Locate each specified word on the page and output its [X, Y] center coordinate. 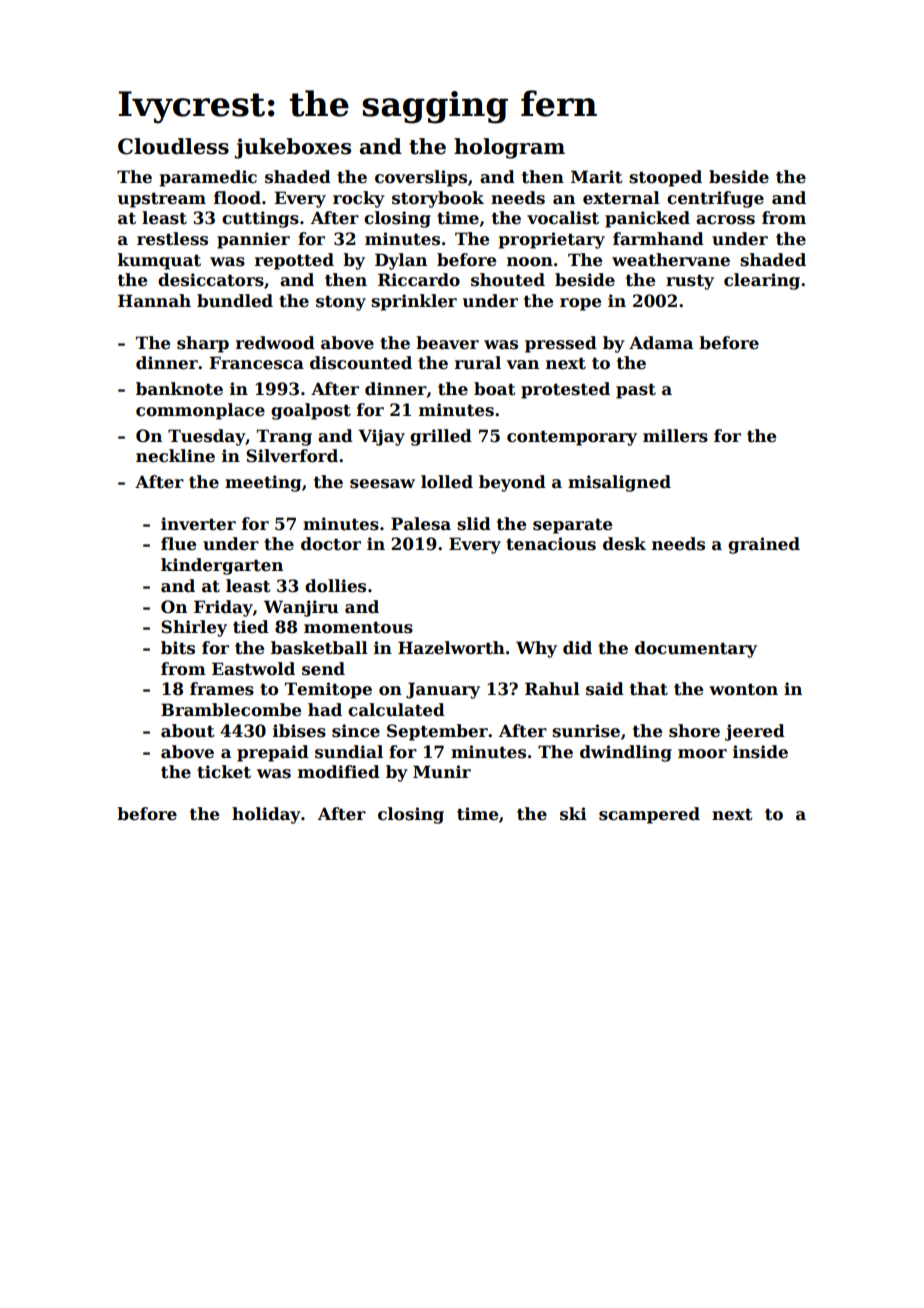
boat [495, 389]
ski [573, 814]
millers [675, 436]
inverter [198, 524]
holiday [266, 815]
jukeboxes [292, 148]
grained [764, 545]
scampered [649, 815]
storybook [438, 199]
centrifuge [715, 199]
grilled [441, 437]
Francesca [256, 363]
